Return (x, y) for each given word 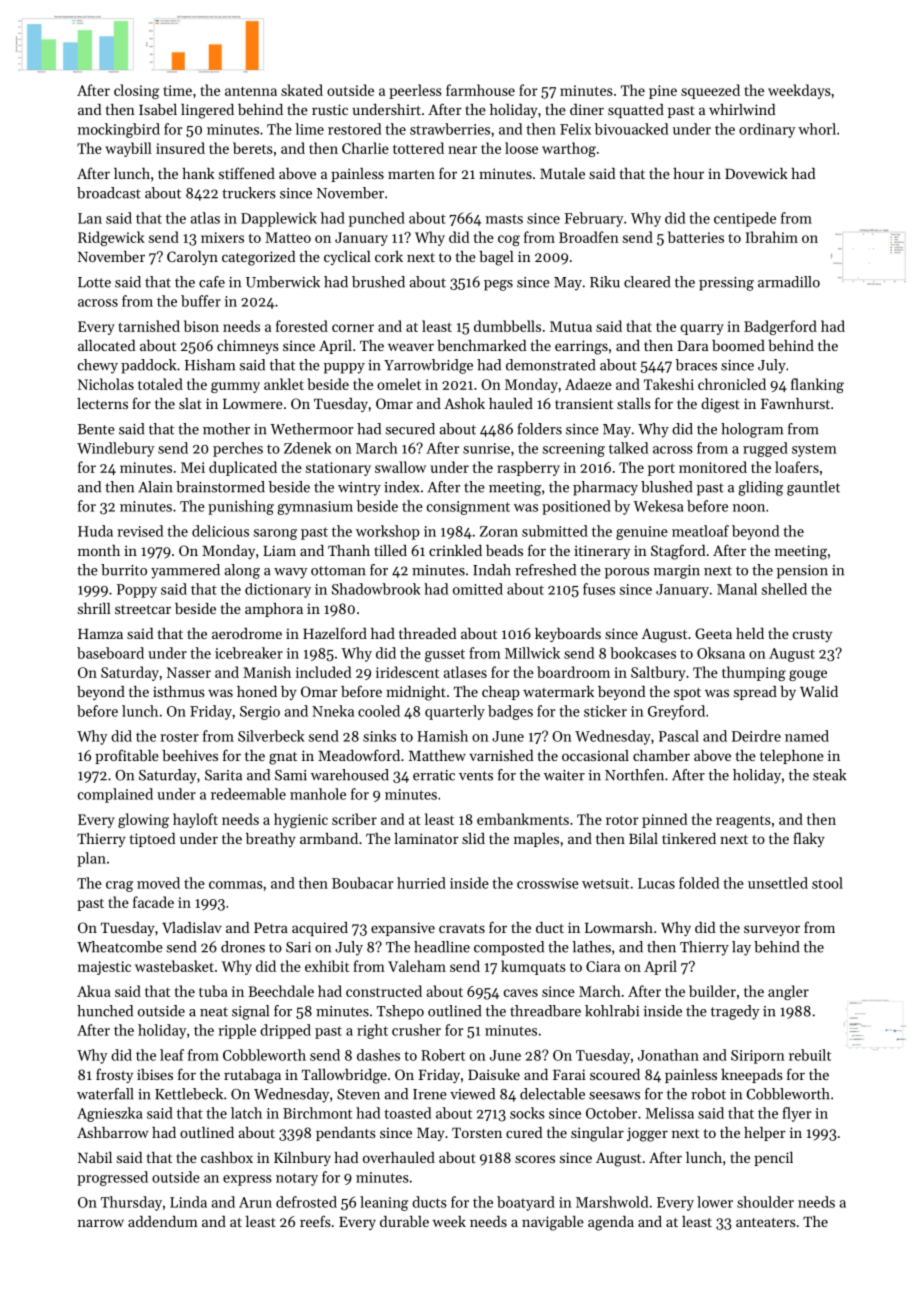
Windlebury (115, 449)
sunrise (486, 448)
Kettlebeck (189, 1094)
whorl (817, 129)
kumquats (533, 967)
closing (137, 91)
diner (587, 109)
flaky (809, 839)
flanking (817, 385)
